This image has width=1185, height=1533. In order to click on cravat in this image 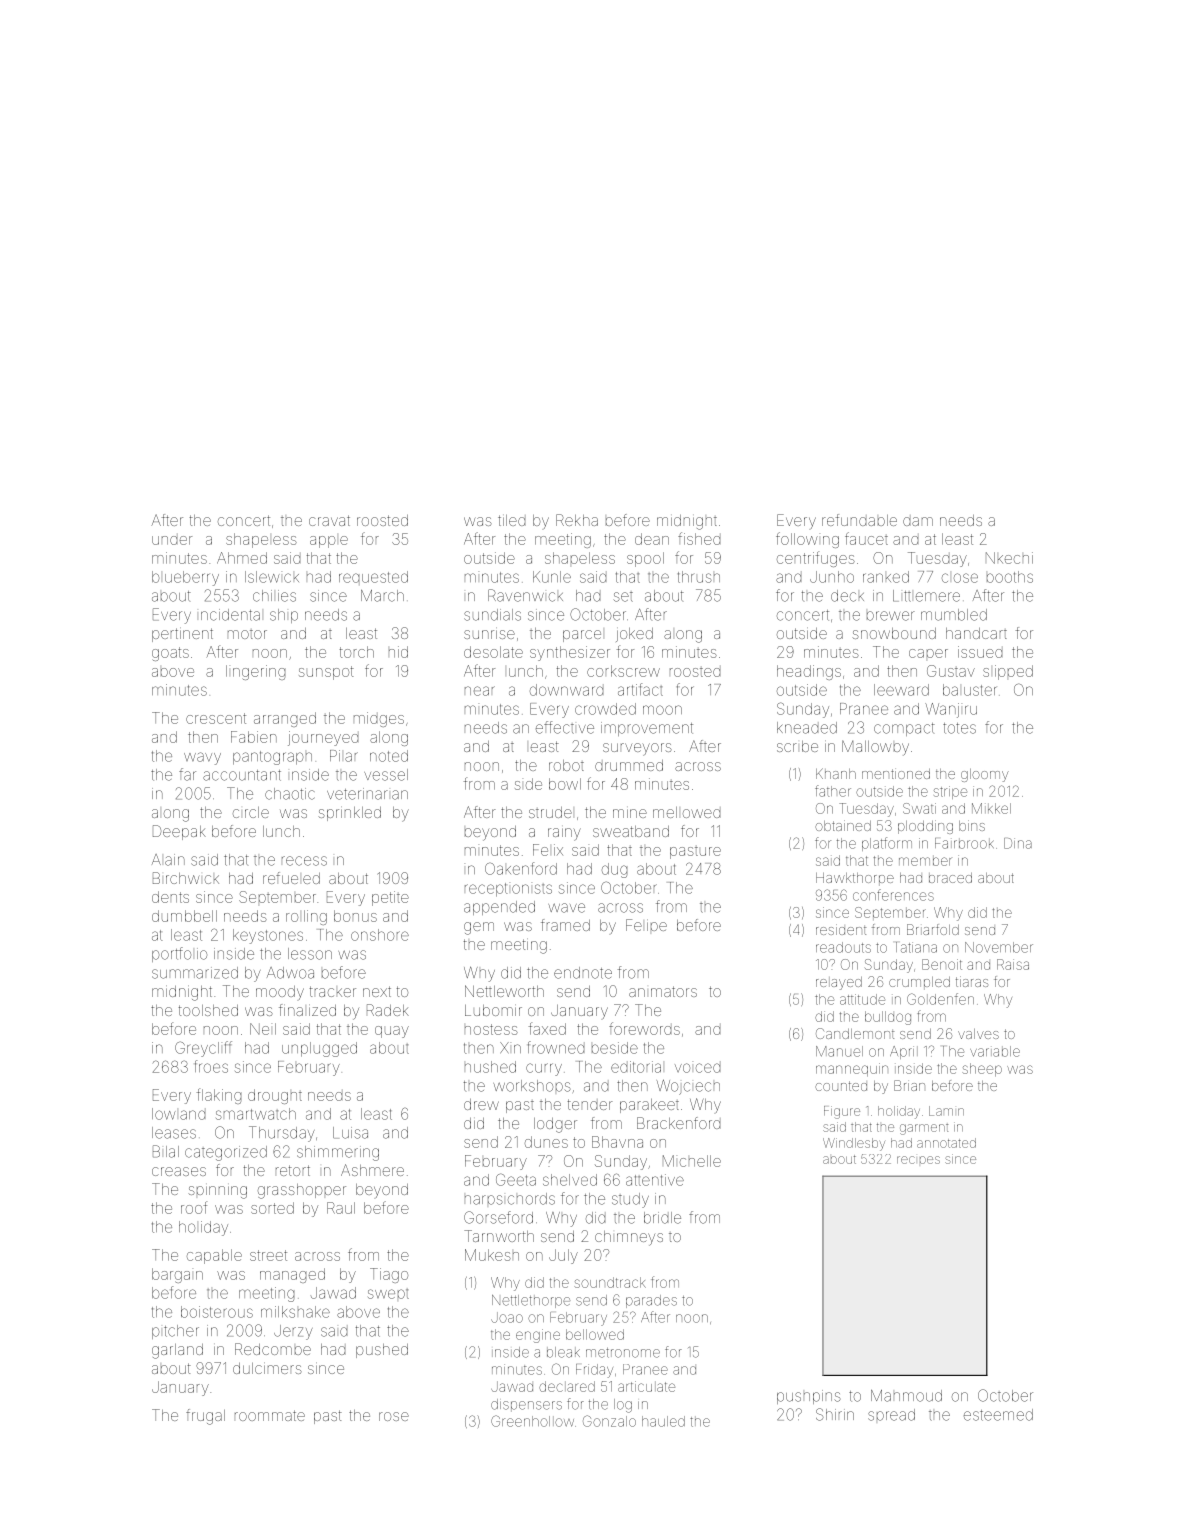, I will do `click(329, 520)`.
